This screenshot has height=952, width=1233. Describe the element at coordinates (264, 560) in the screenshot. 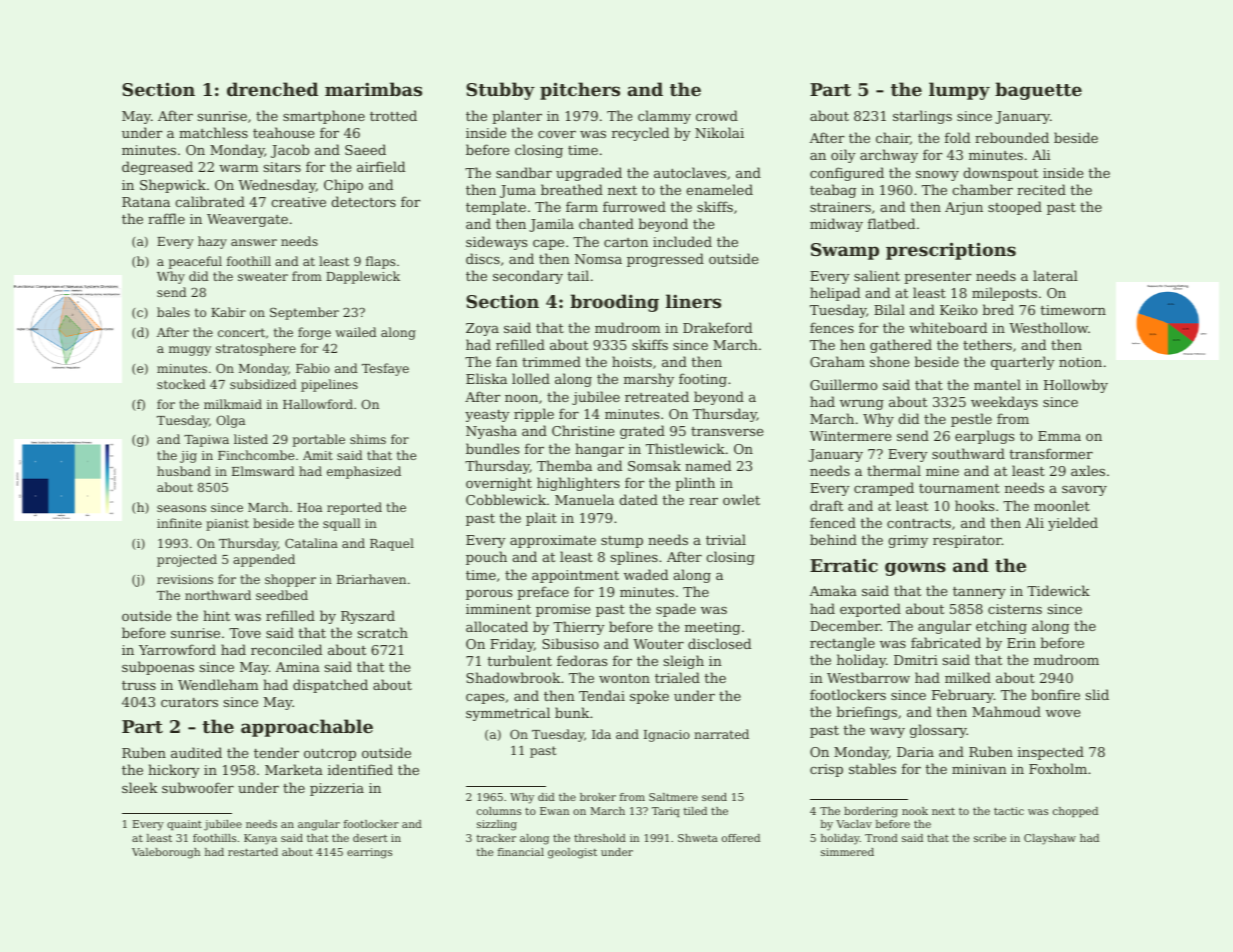

I see `appended` at that location.
